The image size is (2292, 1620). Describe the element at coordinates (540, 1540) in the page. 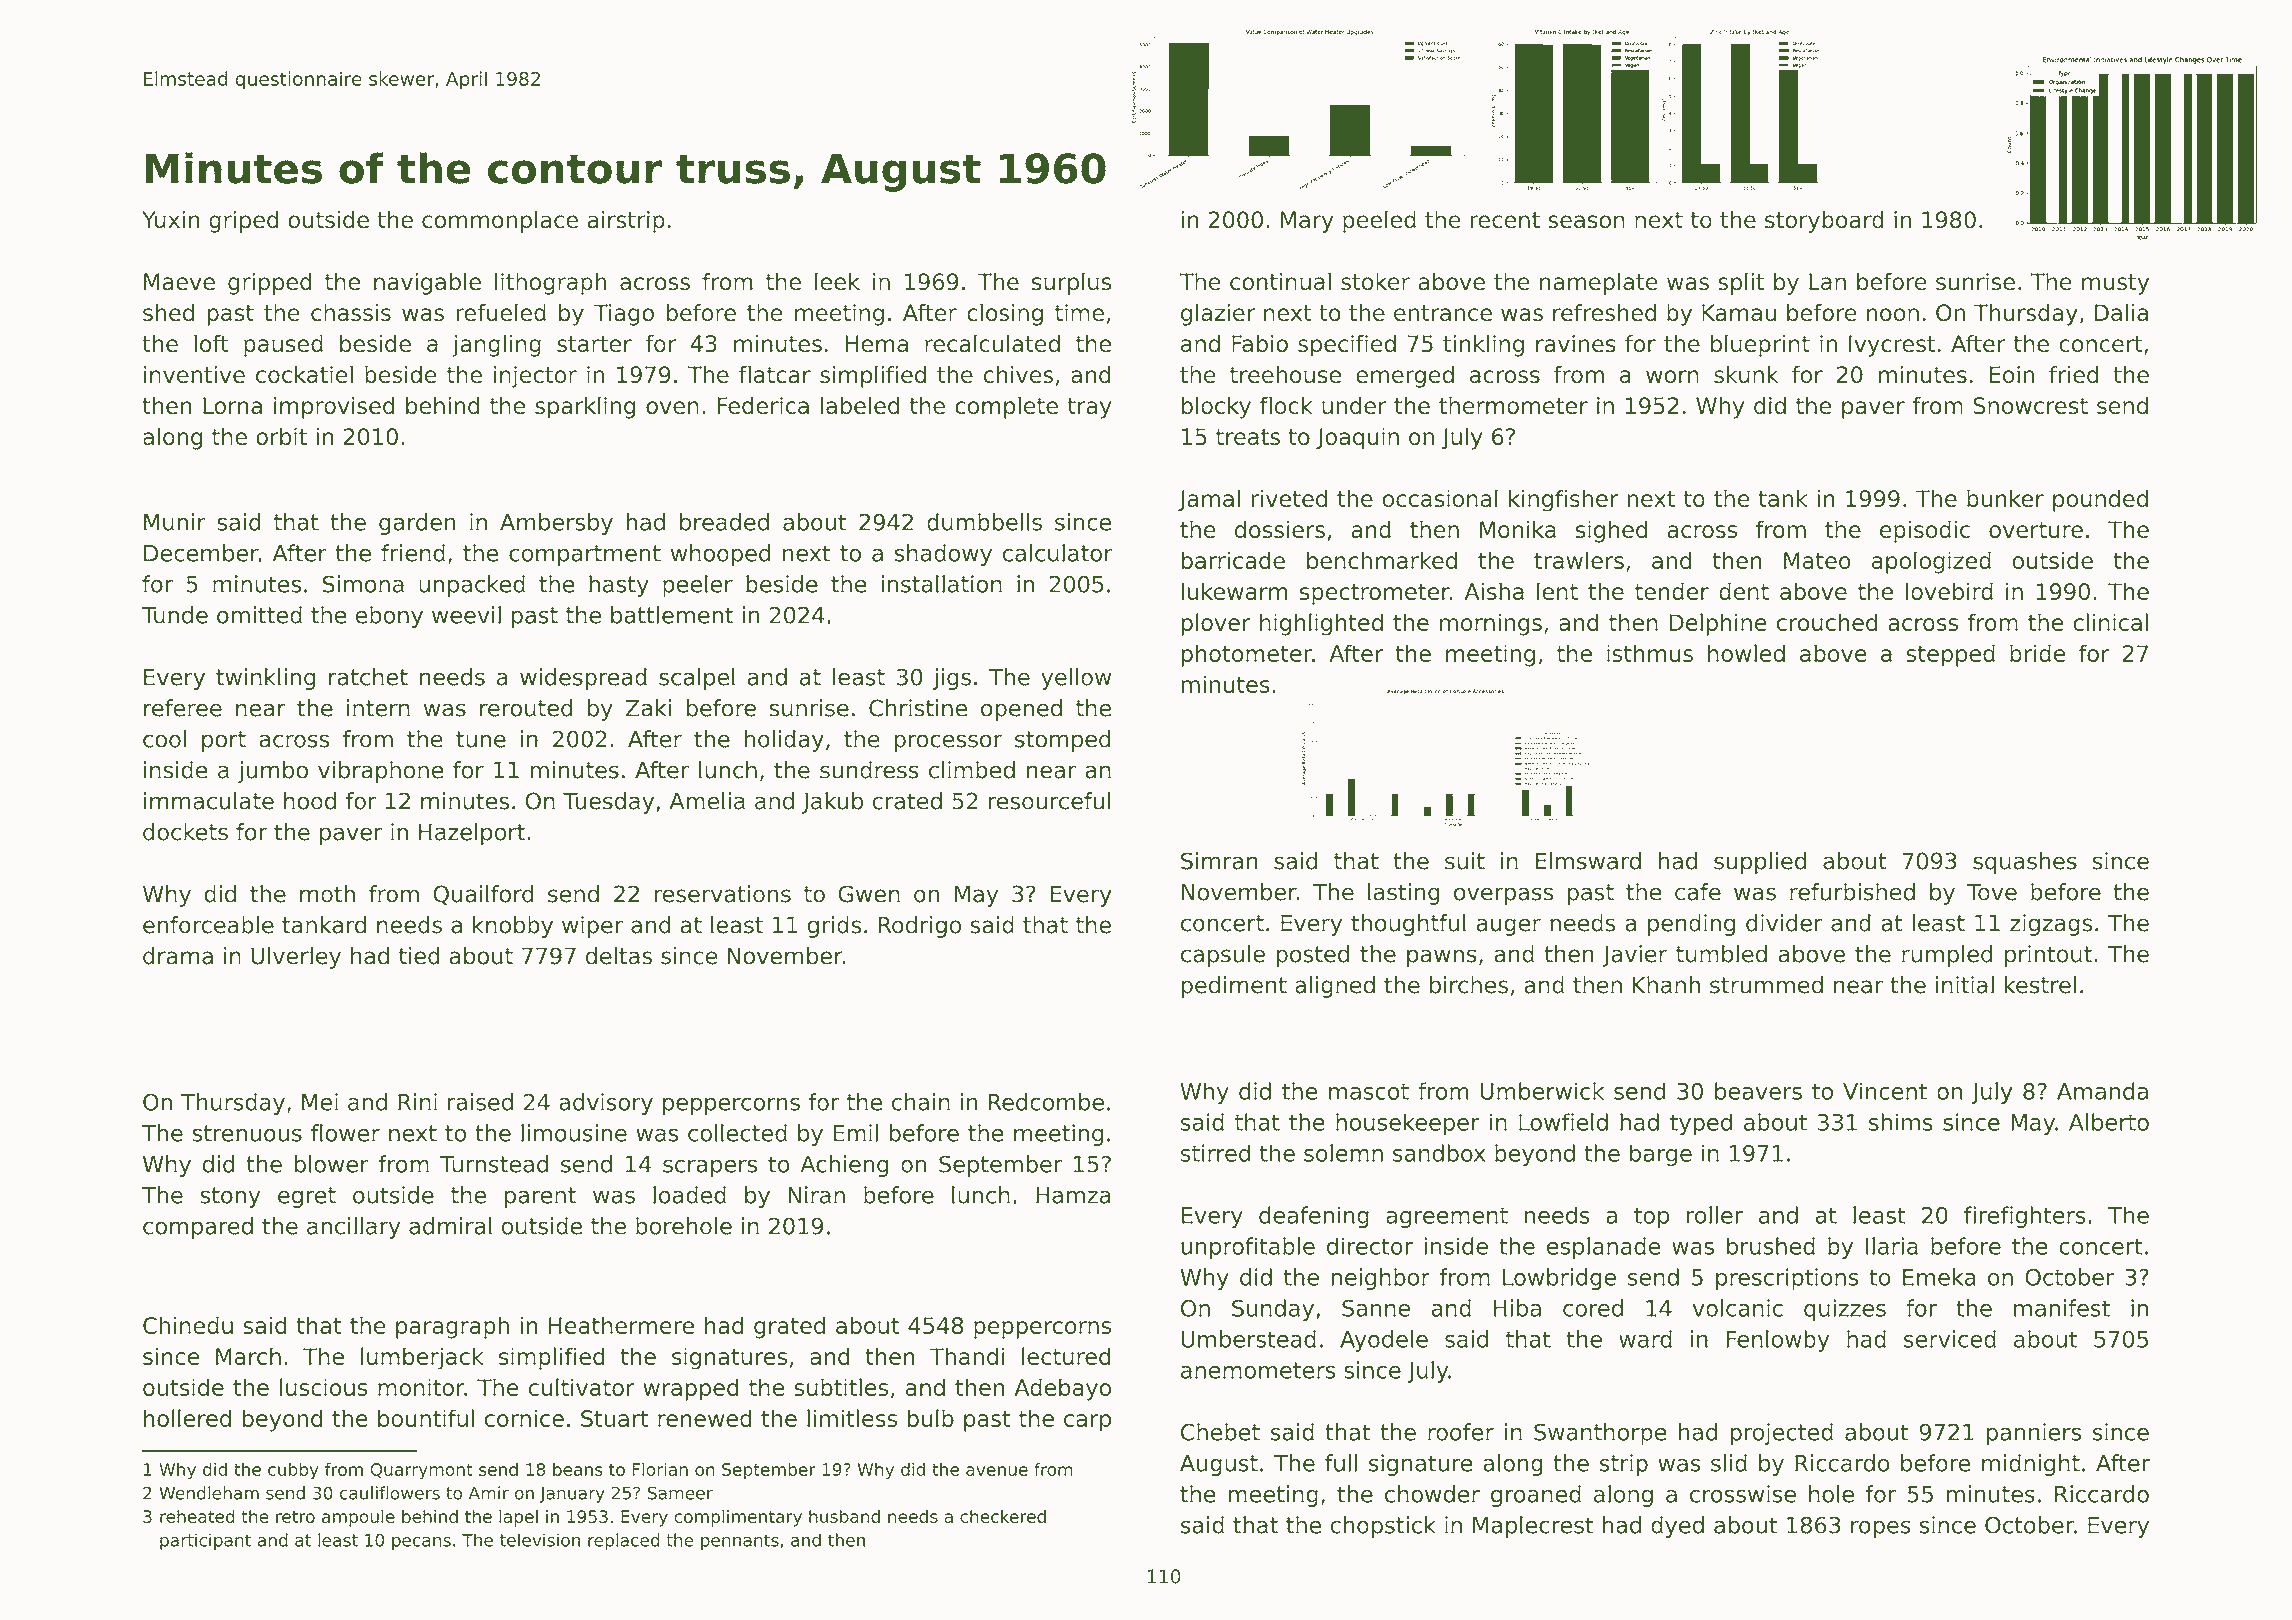

I see `television` at that location.
